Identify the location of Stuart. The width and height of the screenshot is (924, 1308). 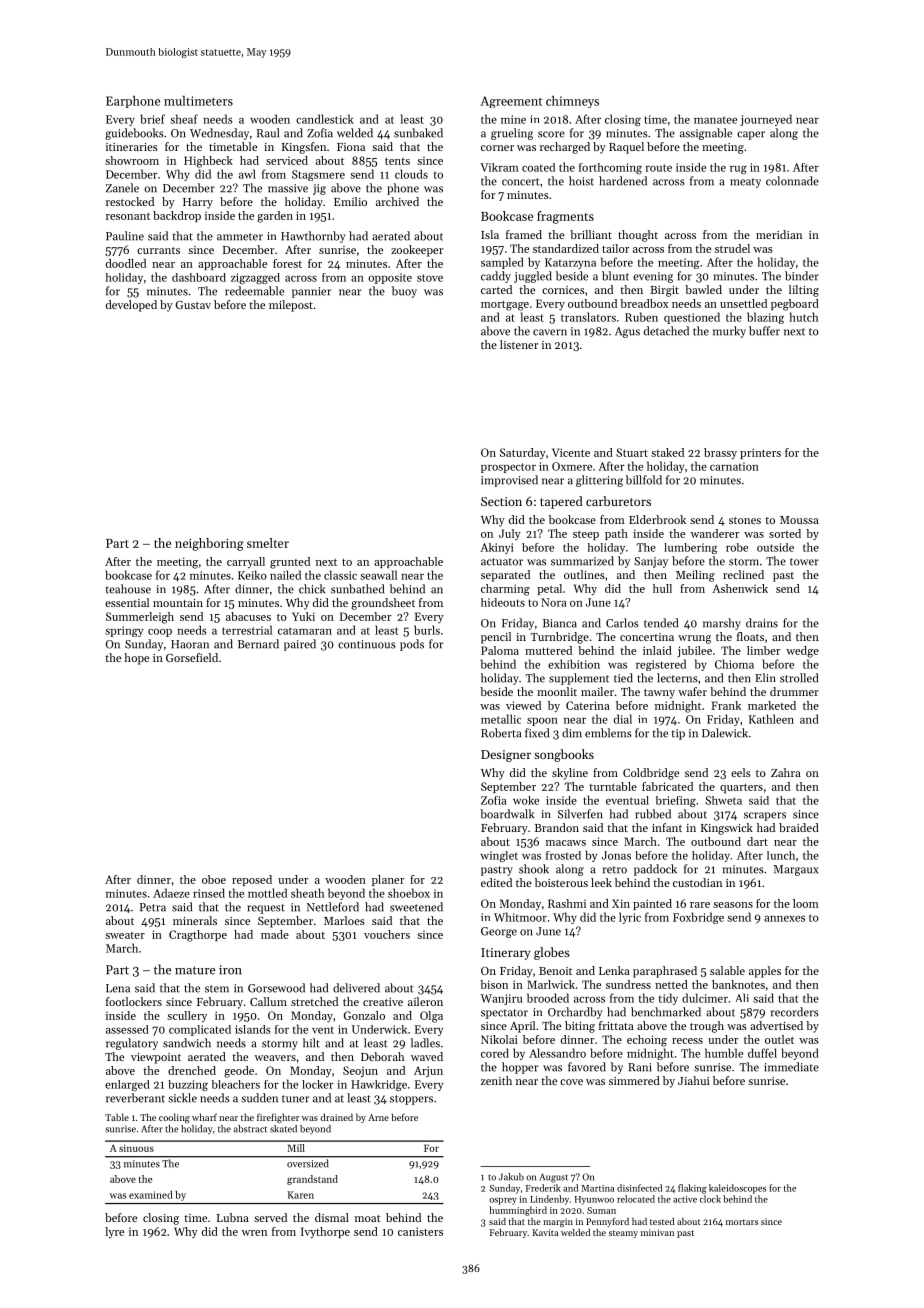
(632, 452).
